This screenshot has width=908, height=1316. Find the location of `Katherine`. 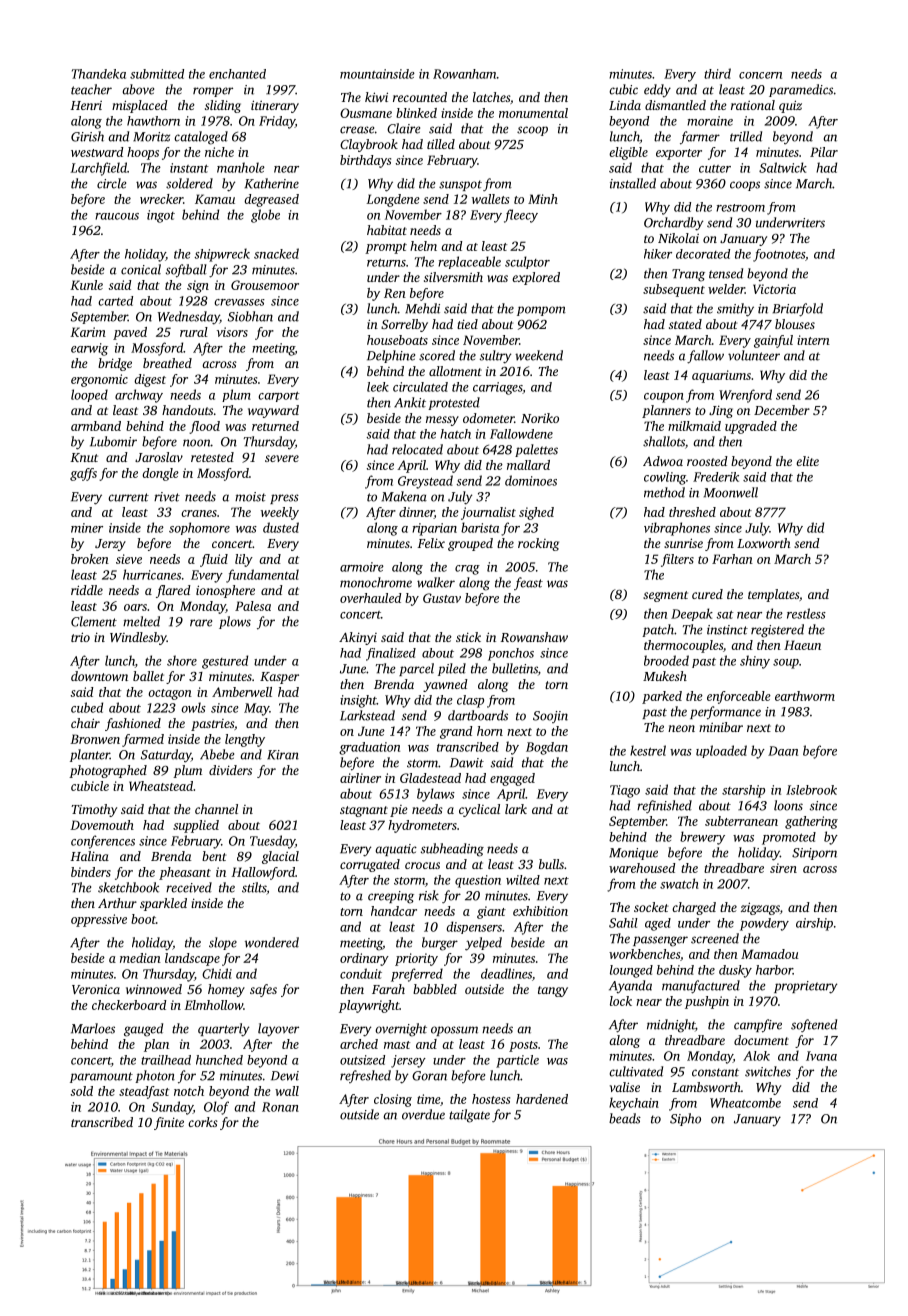

Katherine is located at coordinates (272, 183).
